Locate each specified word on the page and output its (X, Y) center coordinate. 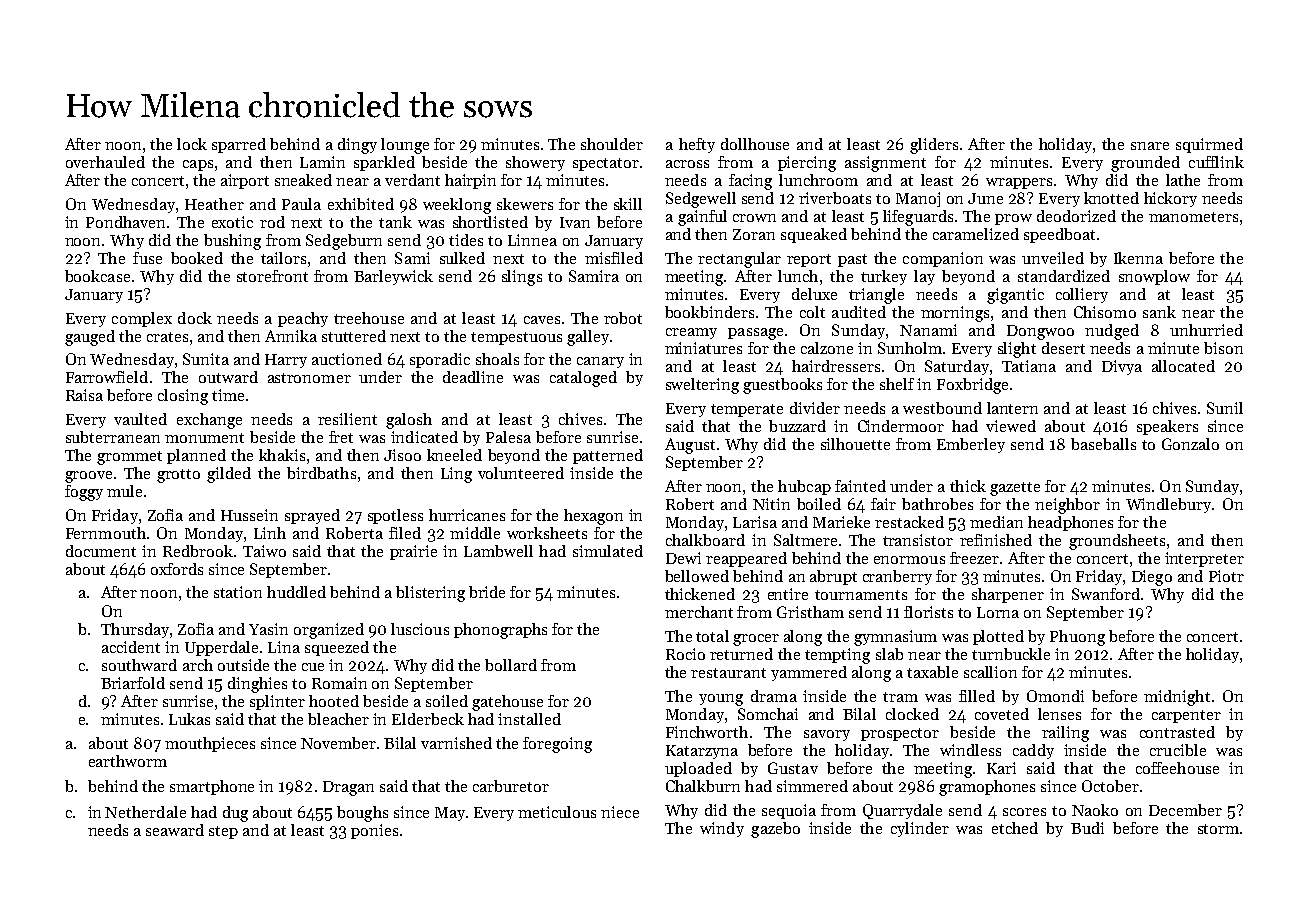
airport (245, 181)
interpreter (1204, 559)
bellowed (697, 576)
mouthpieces (210, 744)
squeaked (814, 235)
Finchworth (707, 732)
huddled (296, 592)
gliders (934, 146)
